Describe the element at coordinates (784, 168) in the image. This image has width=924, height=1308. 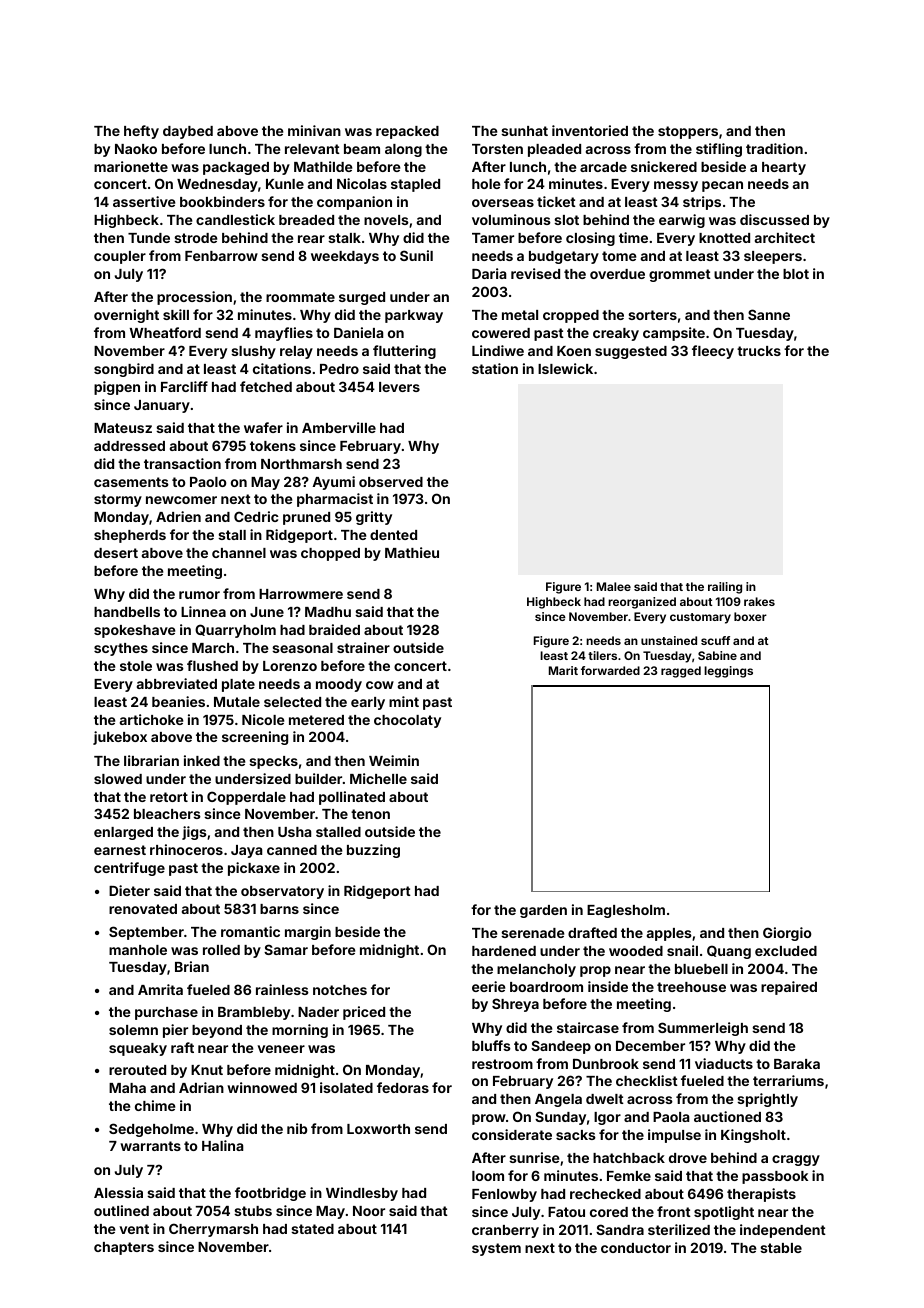
I see `hearty` at that location.
